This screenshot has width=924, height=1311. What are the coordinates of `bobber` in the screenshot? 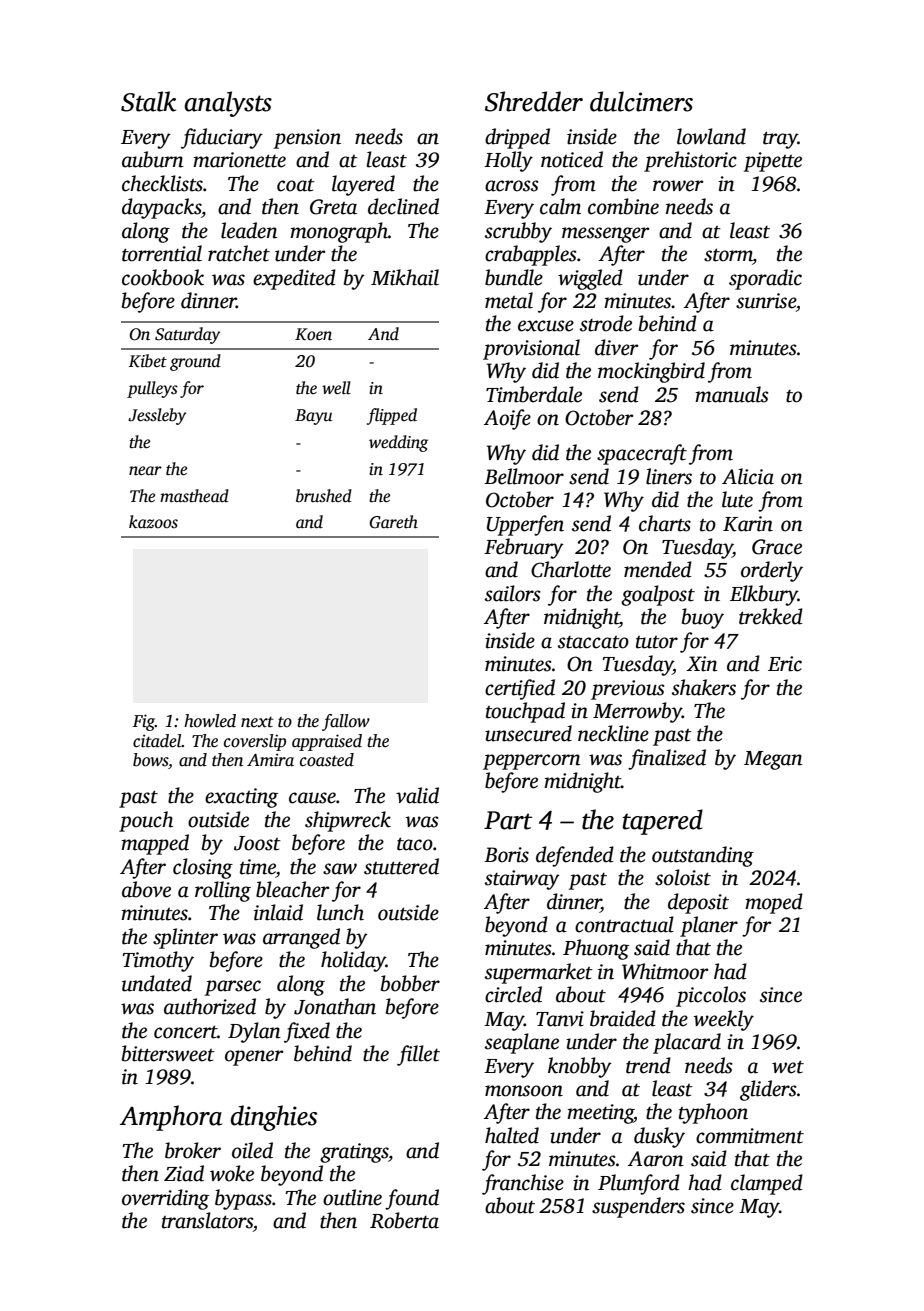 It's located at (410, 983).
